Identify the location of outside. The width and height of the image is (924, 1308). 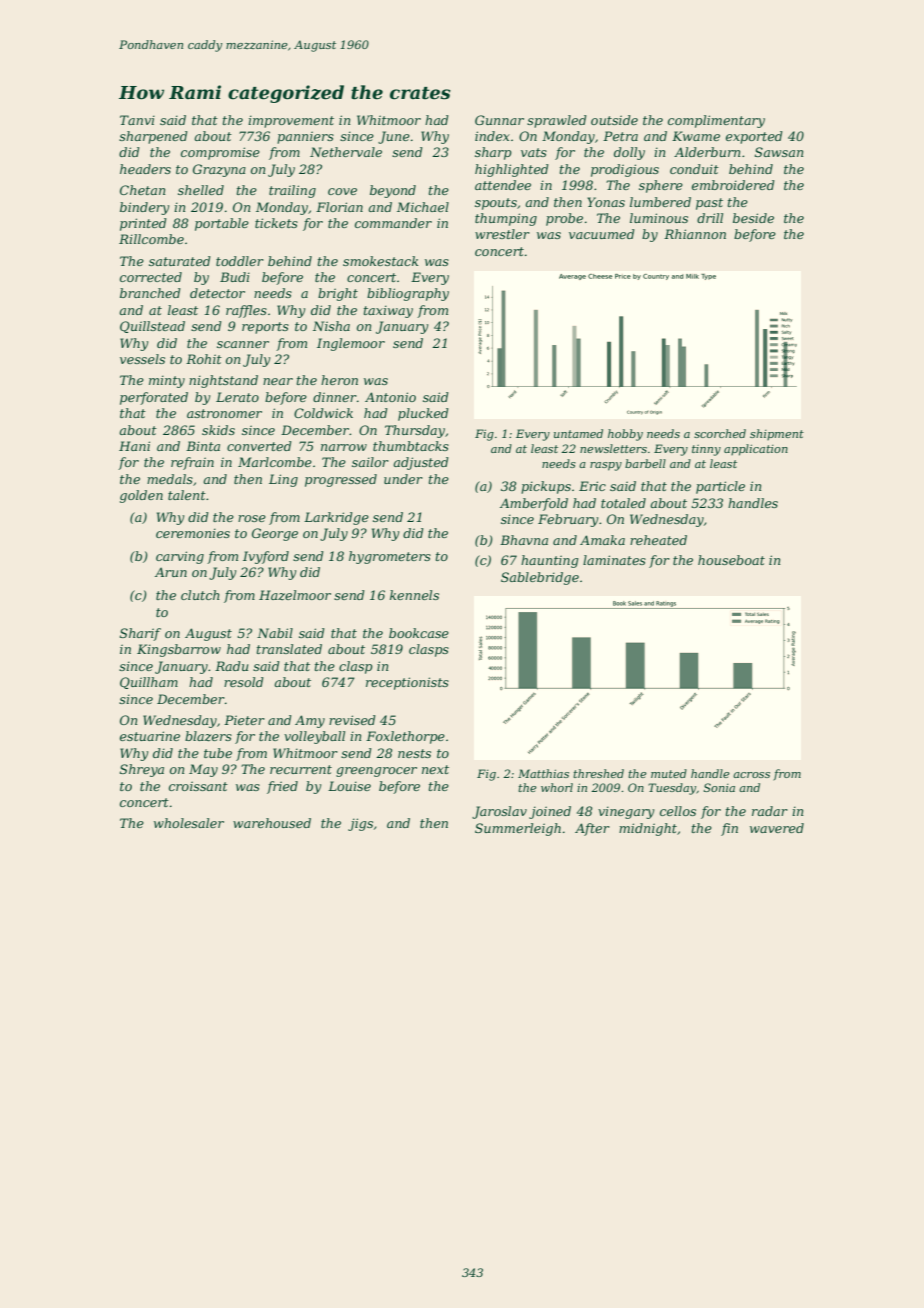
(614, 120).
